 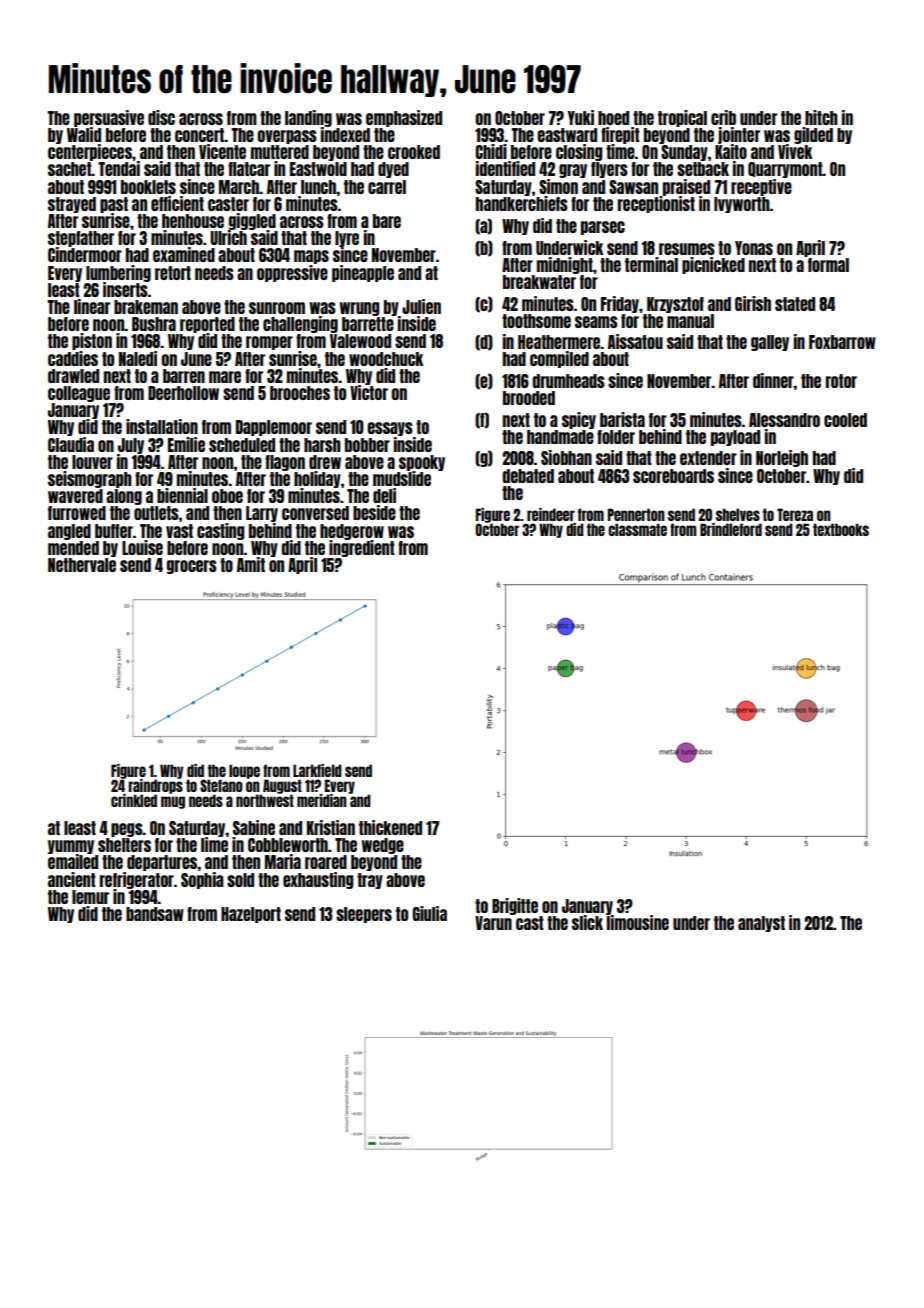 I want to click on Amit, so click(x=251, y=564).
